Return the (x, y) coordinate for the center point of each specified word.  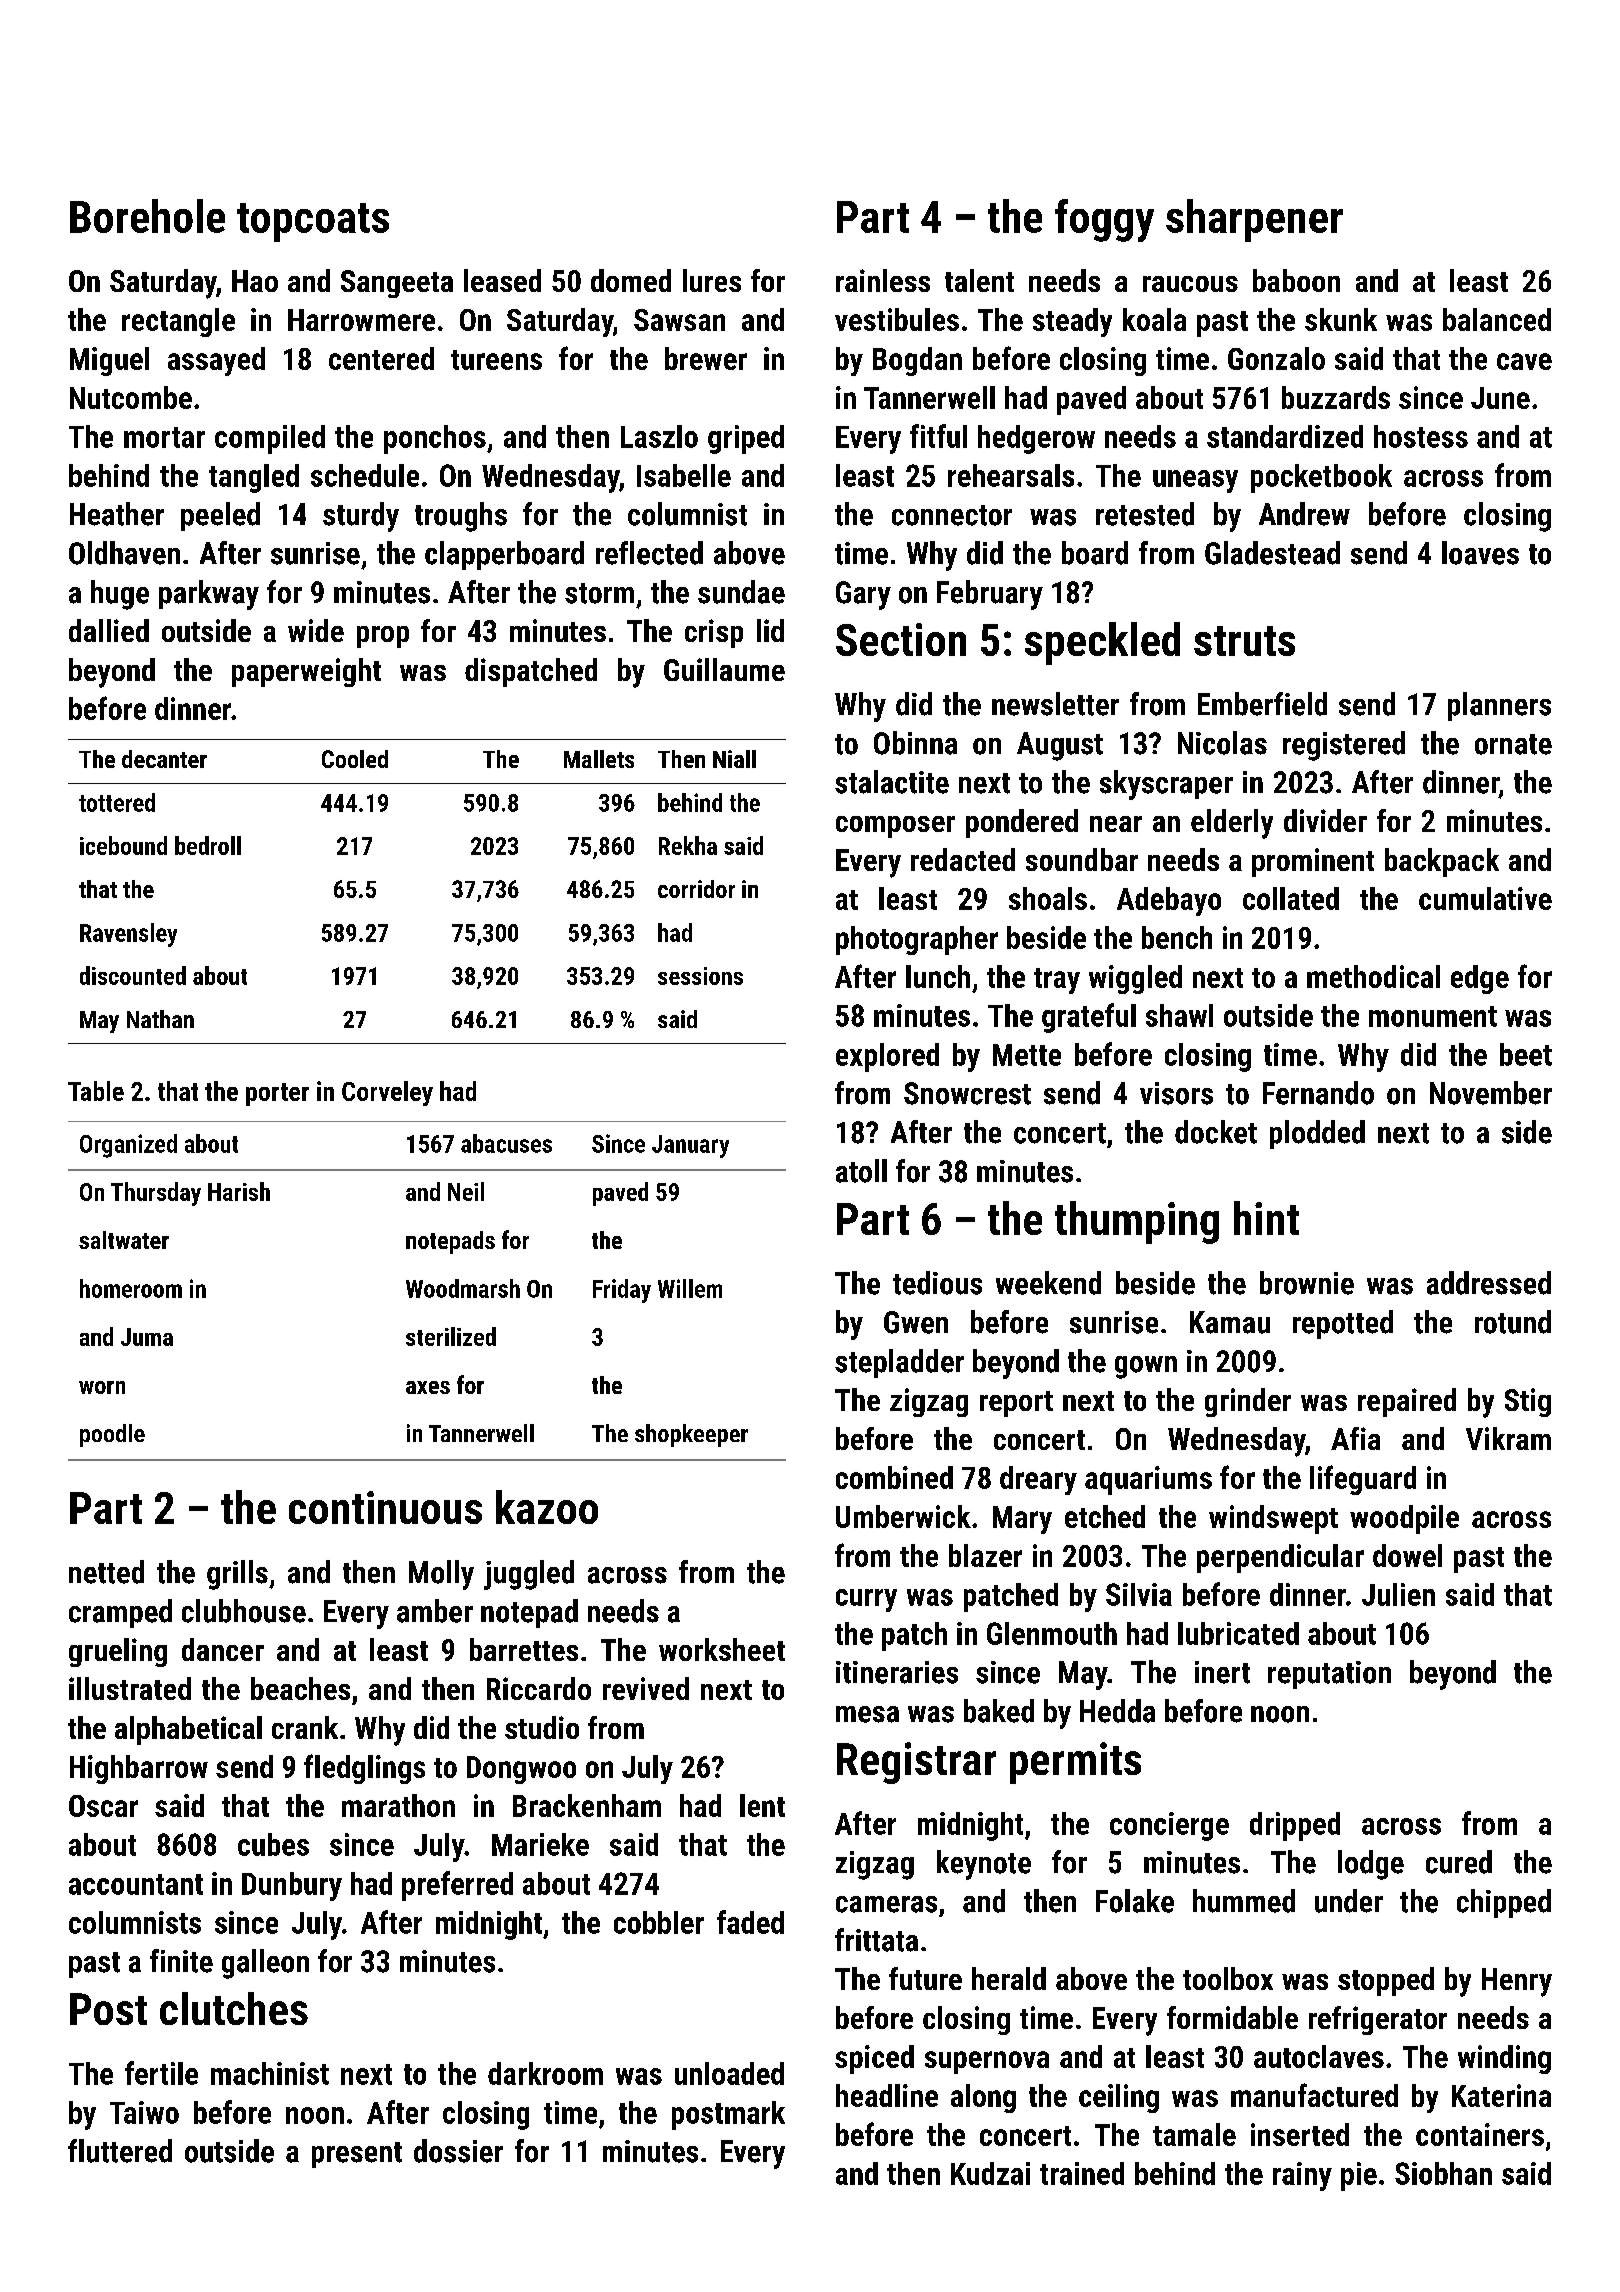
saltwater (124, 1240)
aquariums (1148, 1480)
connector (952, 515)
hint (1266, 1218)
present (357, 2155)
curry (866, 1600)
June (1500, 398)
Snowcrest (967, 1093)
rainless (883, 280)
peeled (220, 516)
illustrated (130, 1688)
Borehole (147, 216)
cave (1524, 361)
